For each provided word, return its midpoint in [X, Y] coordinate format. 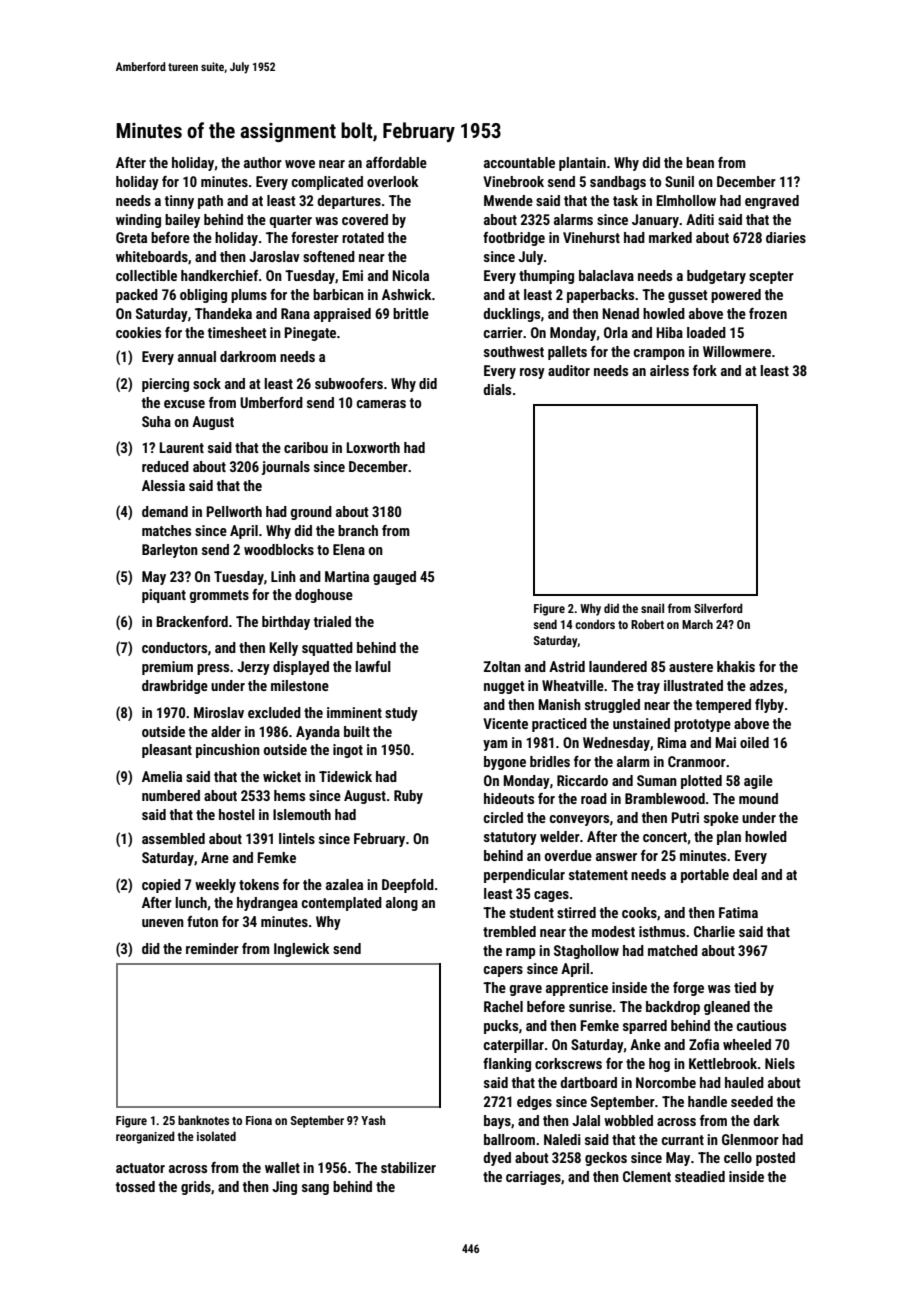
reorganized [145, 1137]
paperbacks [600, 296]
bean [700, 162]
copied [161, 886]
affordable [396, 162]
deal [745, 874]
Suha [156, 421]
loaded [706, 332]
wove [300, 164]
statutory [510, 838]
